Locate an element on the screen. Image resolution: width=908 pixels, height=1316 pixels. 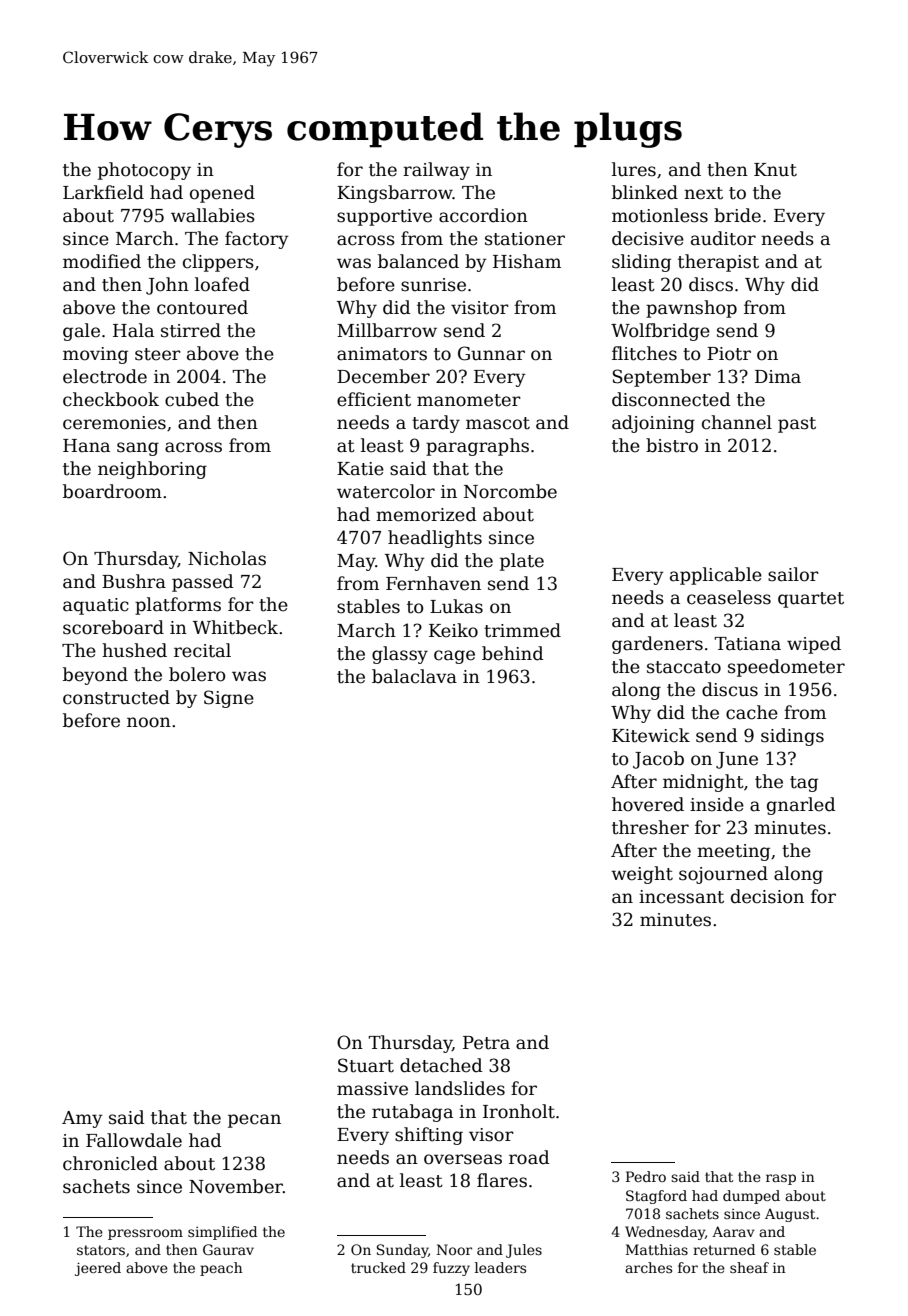
railway is located at coordinates (436, 171).
